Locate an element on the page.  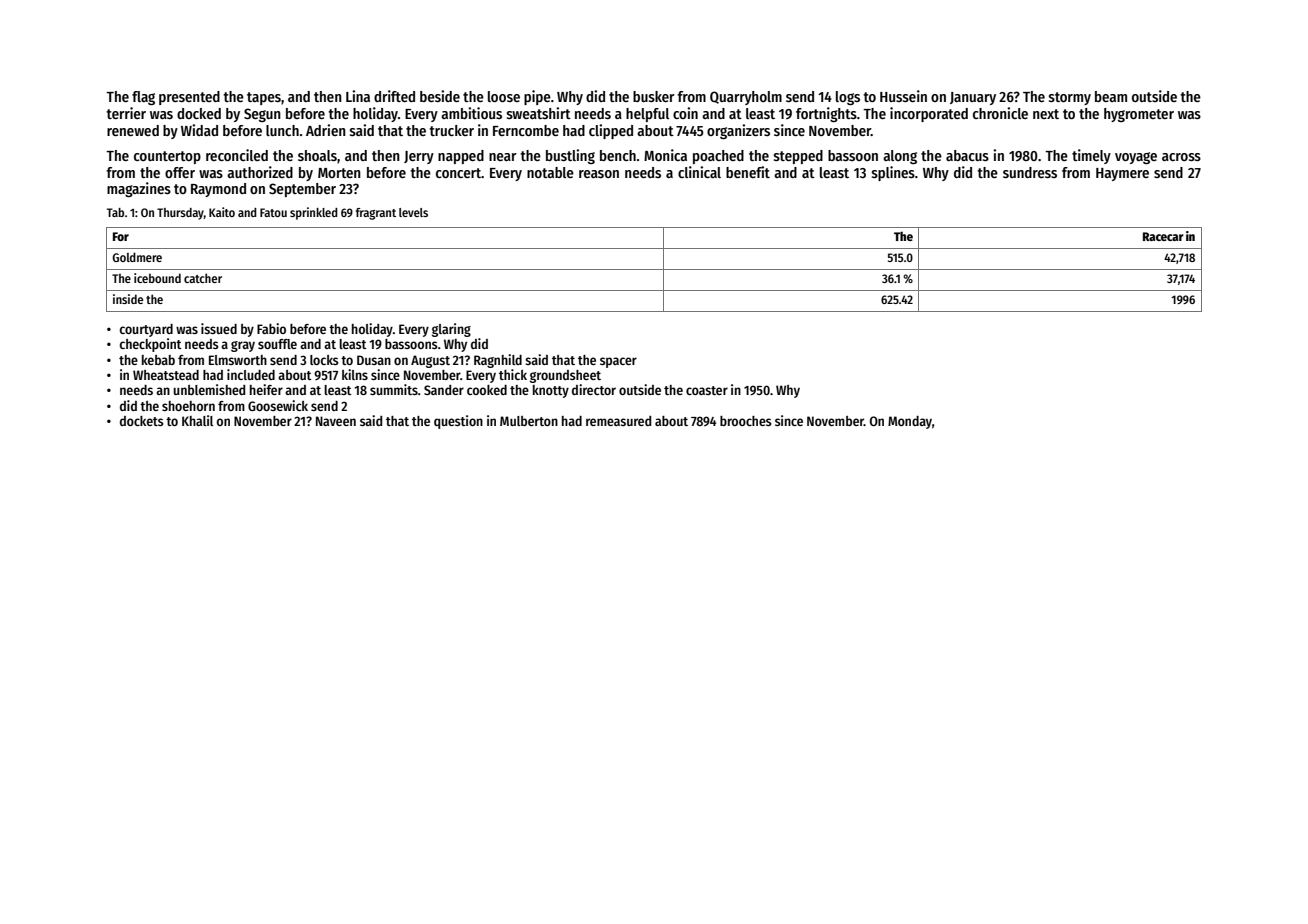
Lina is located at coordinates (358, 96).
